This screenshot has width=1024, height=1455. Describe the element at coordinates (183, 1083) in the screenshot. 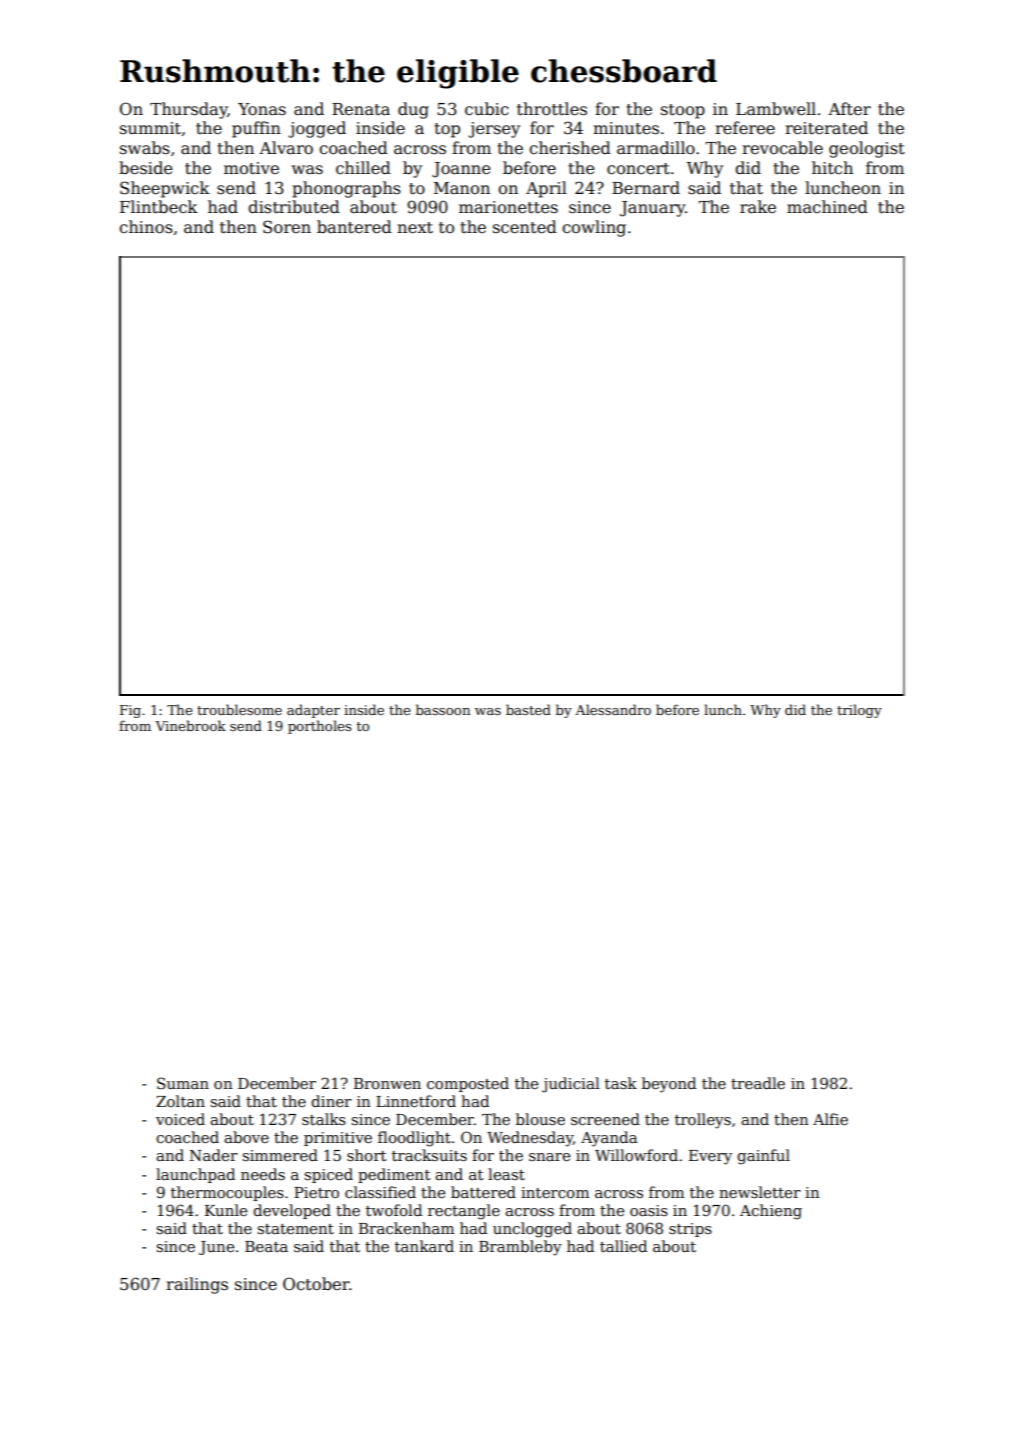

I see `Suman` at that location.
